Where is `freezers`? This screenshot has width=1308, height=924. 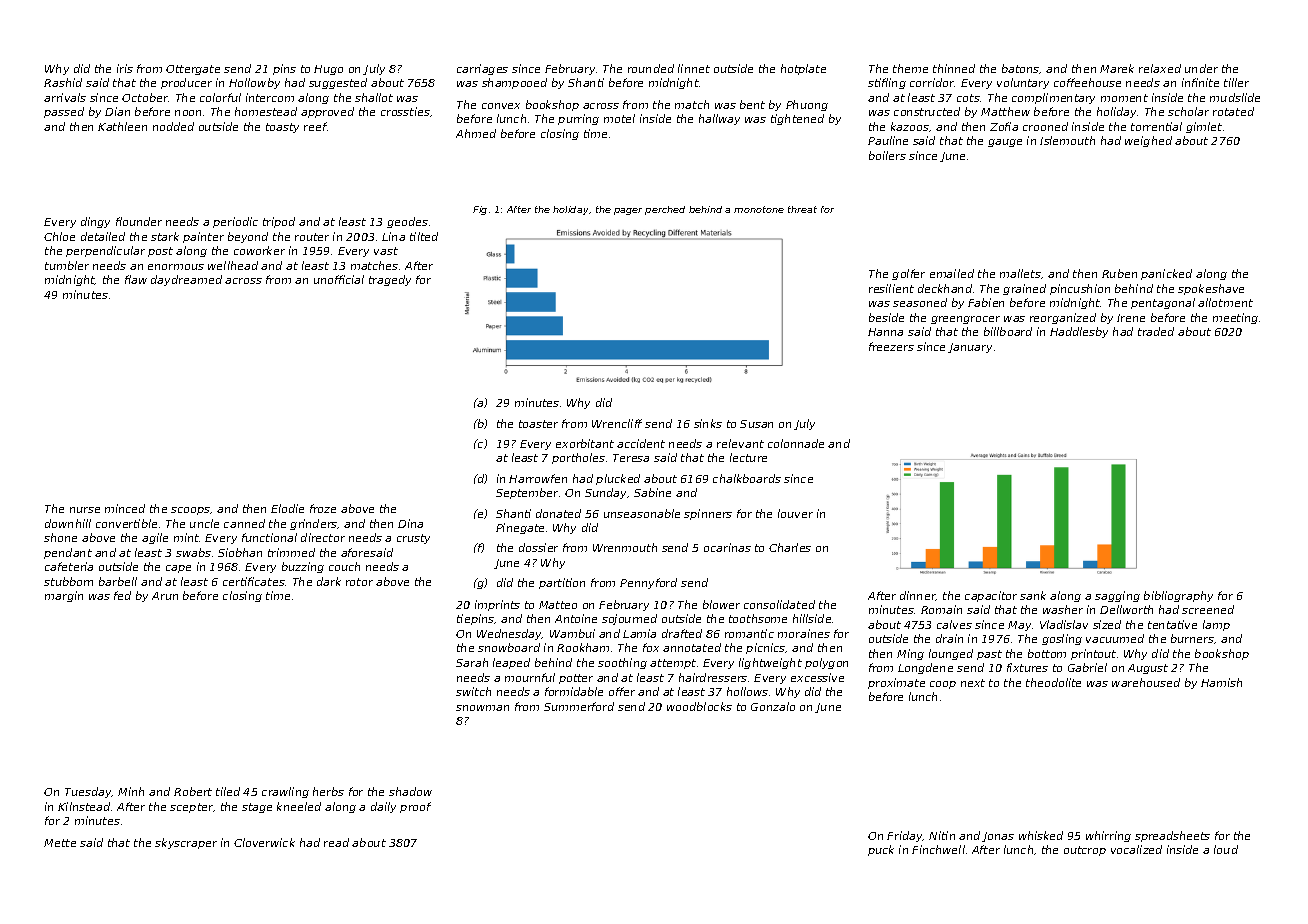
freezers is located at coordinates (891, 346).
